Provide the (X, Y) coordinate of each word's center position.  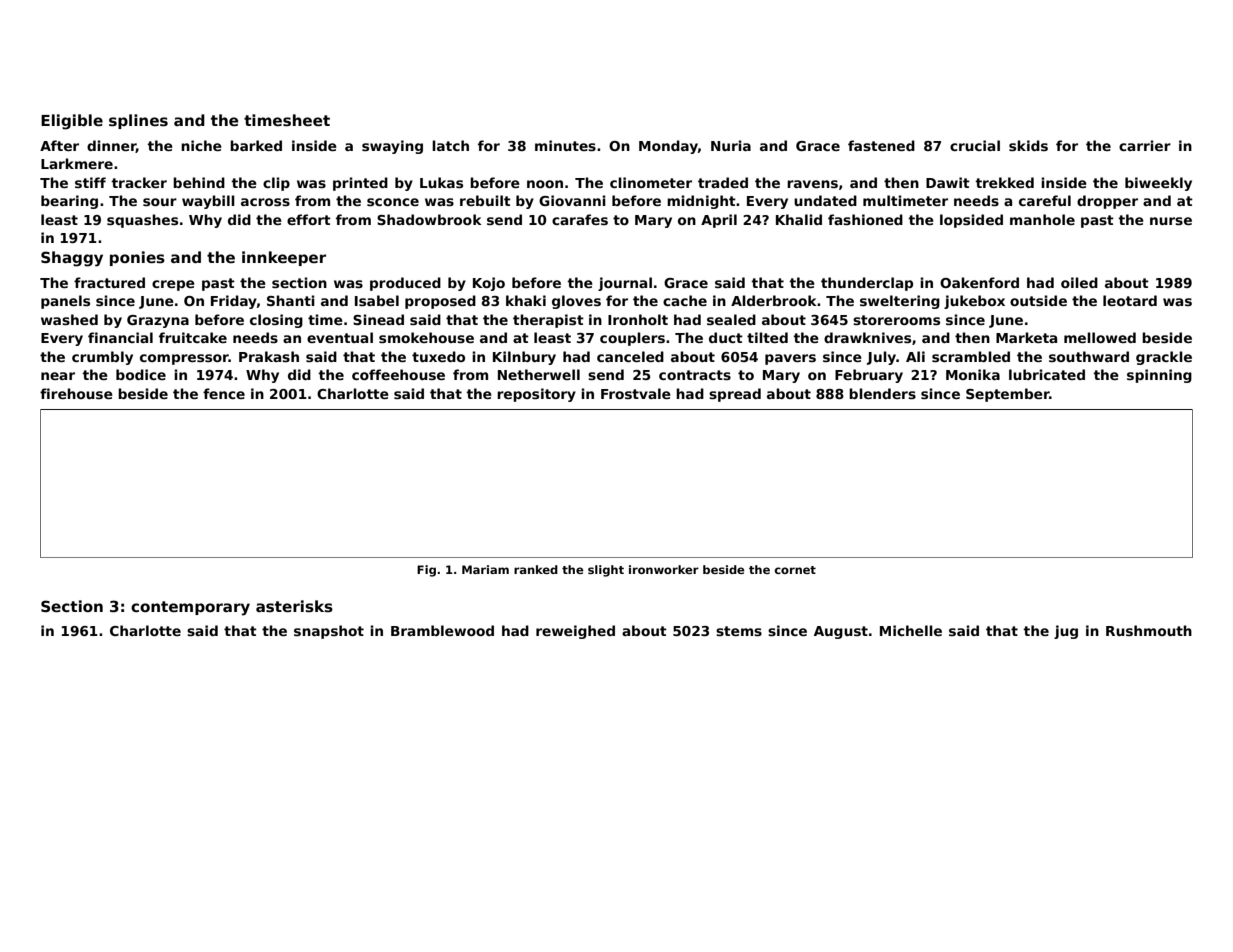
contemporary (190, 608)
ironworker (664, 569)
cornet (795, 570)
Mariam (485, 569)
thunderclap (867, 284)
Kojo (489, 284)
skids (1028, 145)
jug (1066, 632)
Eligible (72, 122)
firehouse (76, 393)
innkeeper (284, 258)
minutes (565, 145)
